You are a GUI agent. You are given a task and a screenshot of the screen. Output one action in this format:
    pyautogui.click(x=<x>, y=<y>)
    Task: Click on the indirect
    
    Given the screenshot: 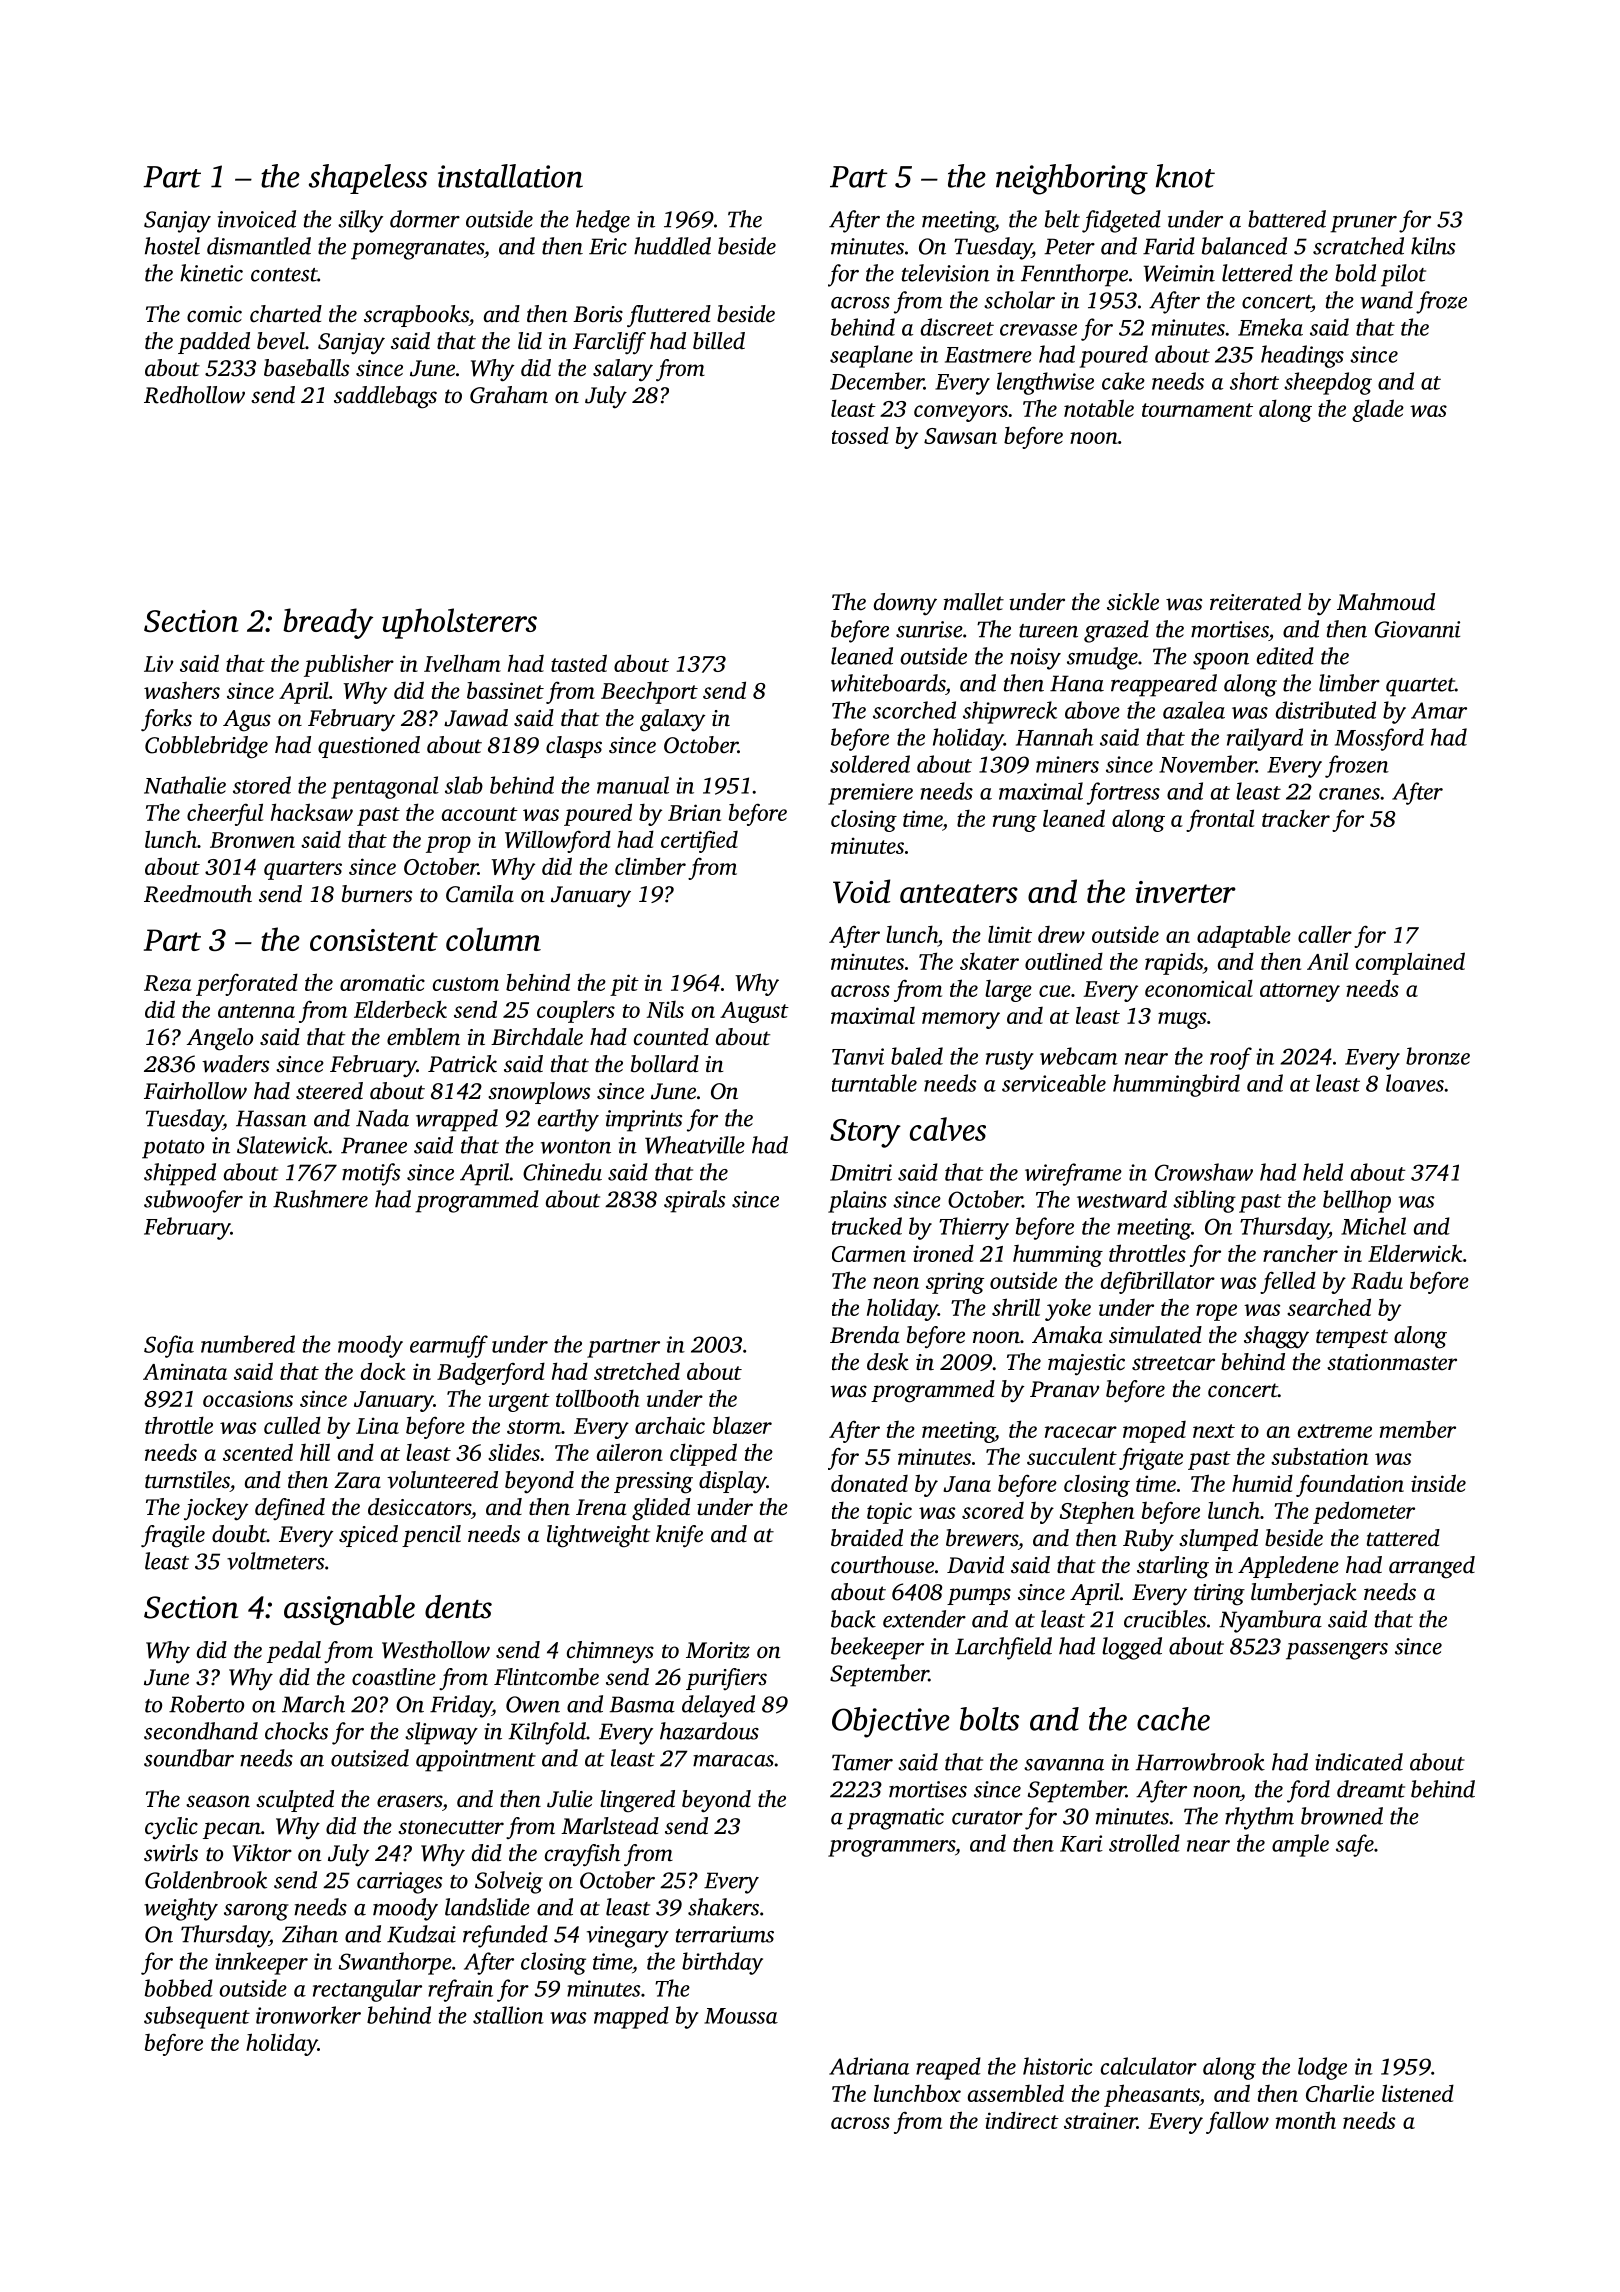 What is the action you would take?
    pyautogui.click(x=1022, y=2120)
